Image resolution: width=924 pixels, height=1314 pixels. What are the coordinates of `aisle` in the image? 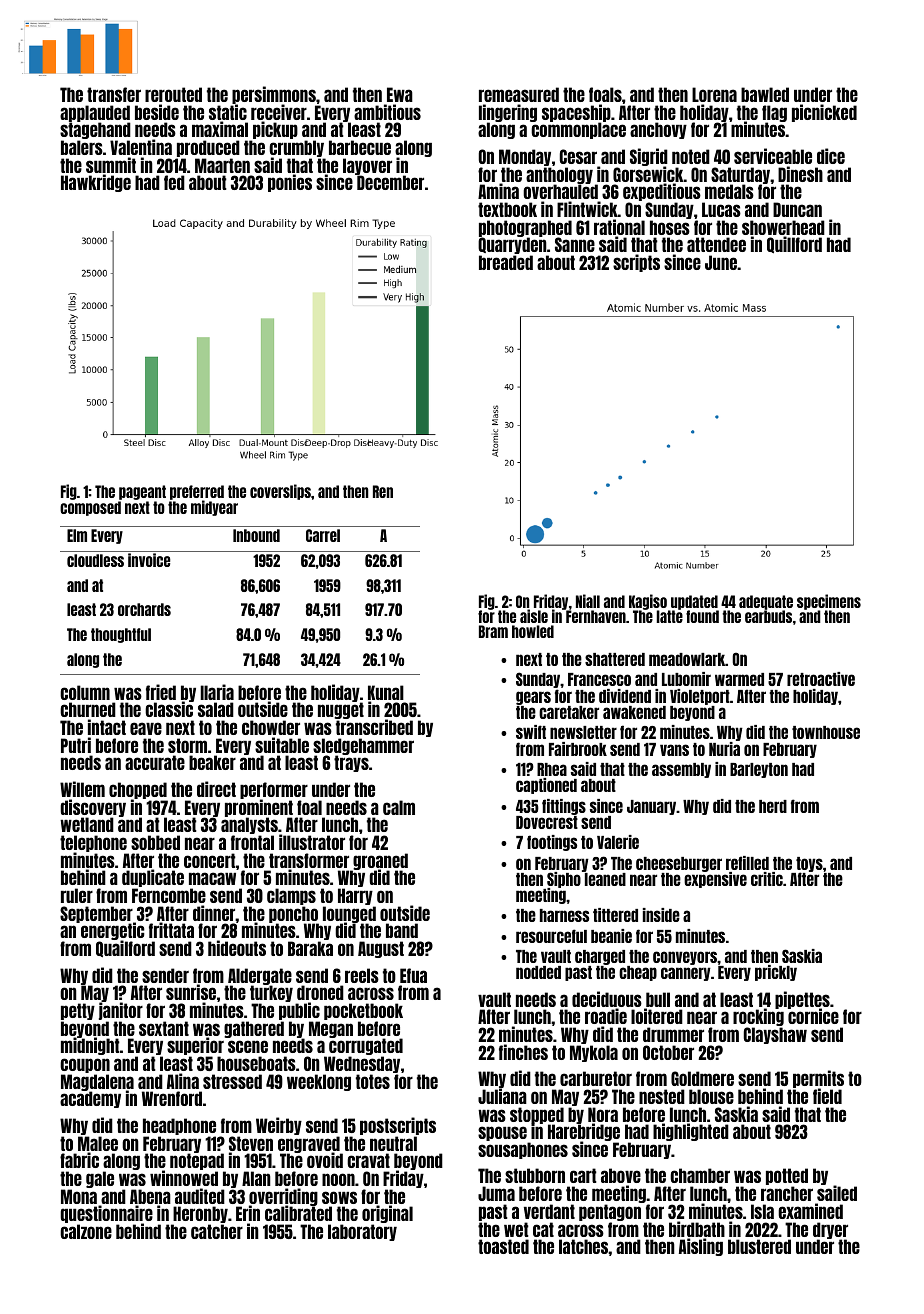 It's located at (534, 616).
